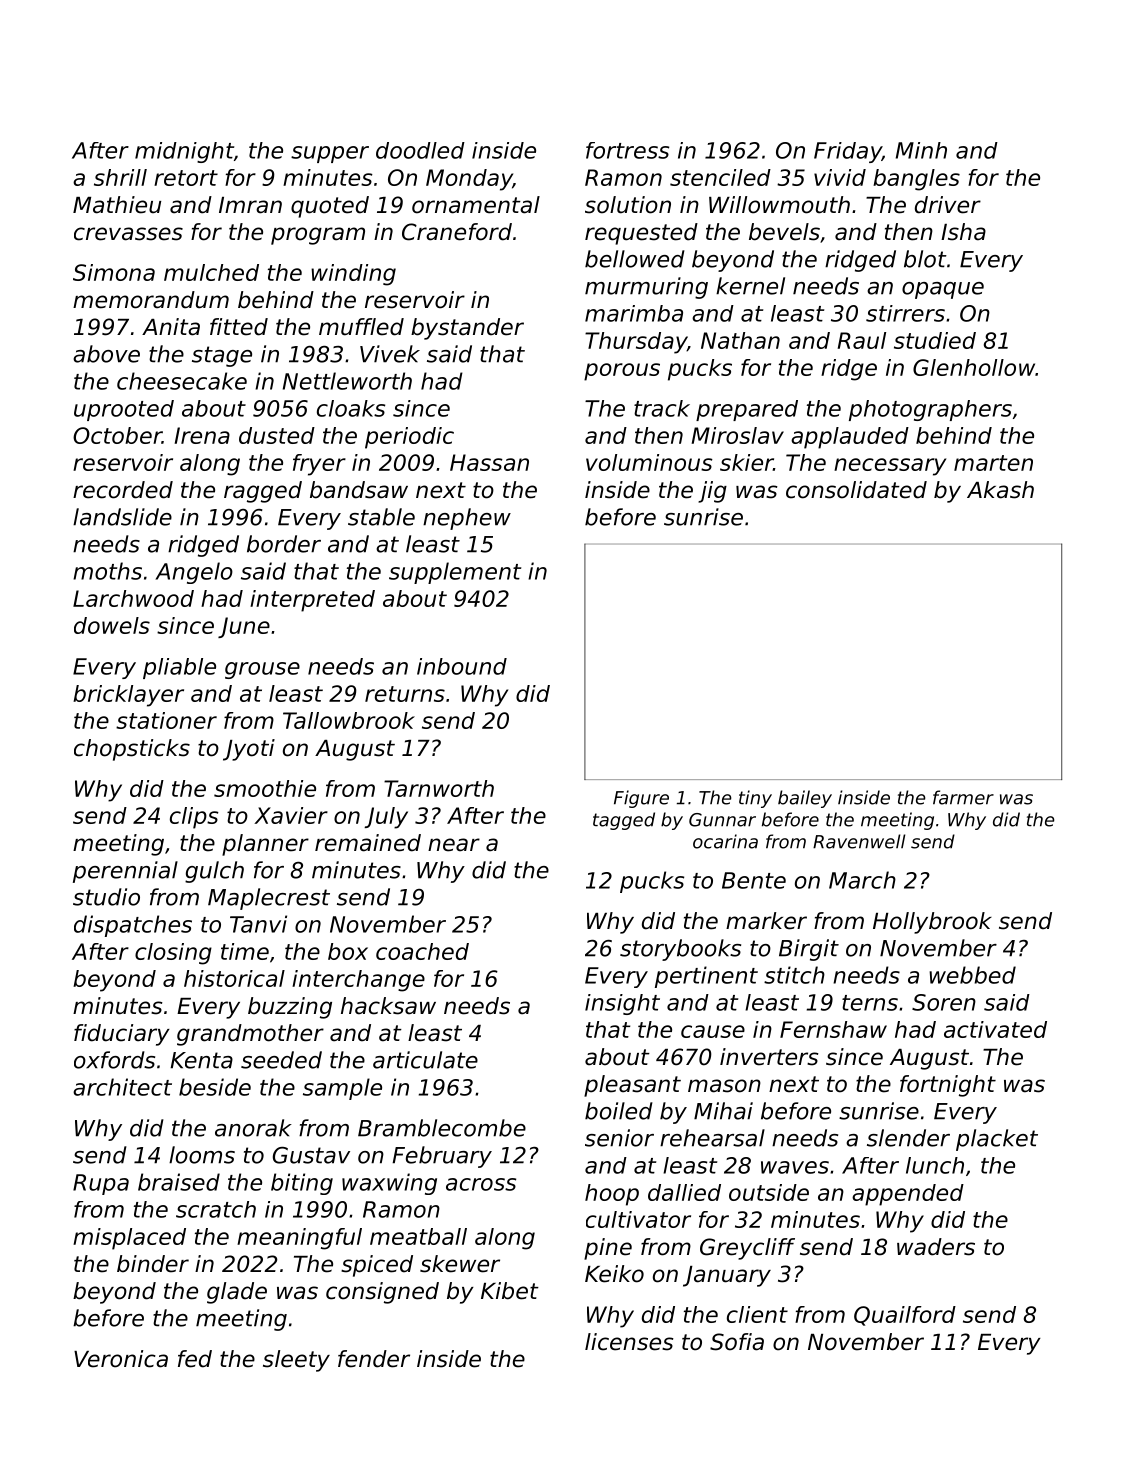 The width and height of the document is (1135, 1469). I want to click on fitted, so click(239, 327).
